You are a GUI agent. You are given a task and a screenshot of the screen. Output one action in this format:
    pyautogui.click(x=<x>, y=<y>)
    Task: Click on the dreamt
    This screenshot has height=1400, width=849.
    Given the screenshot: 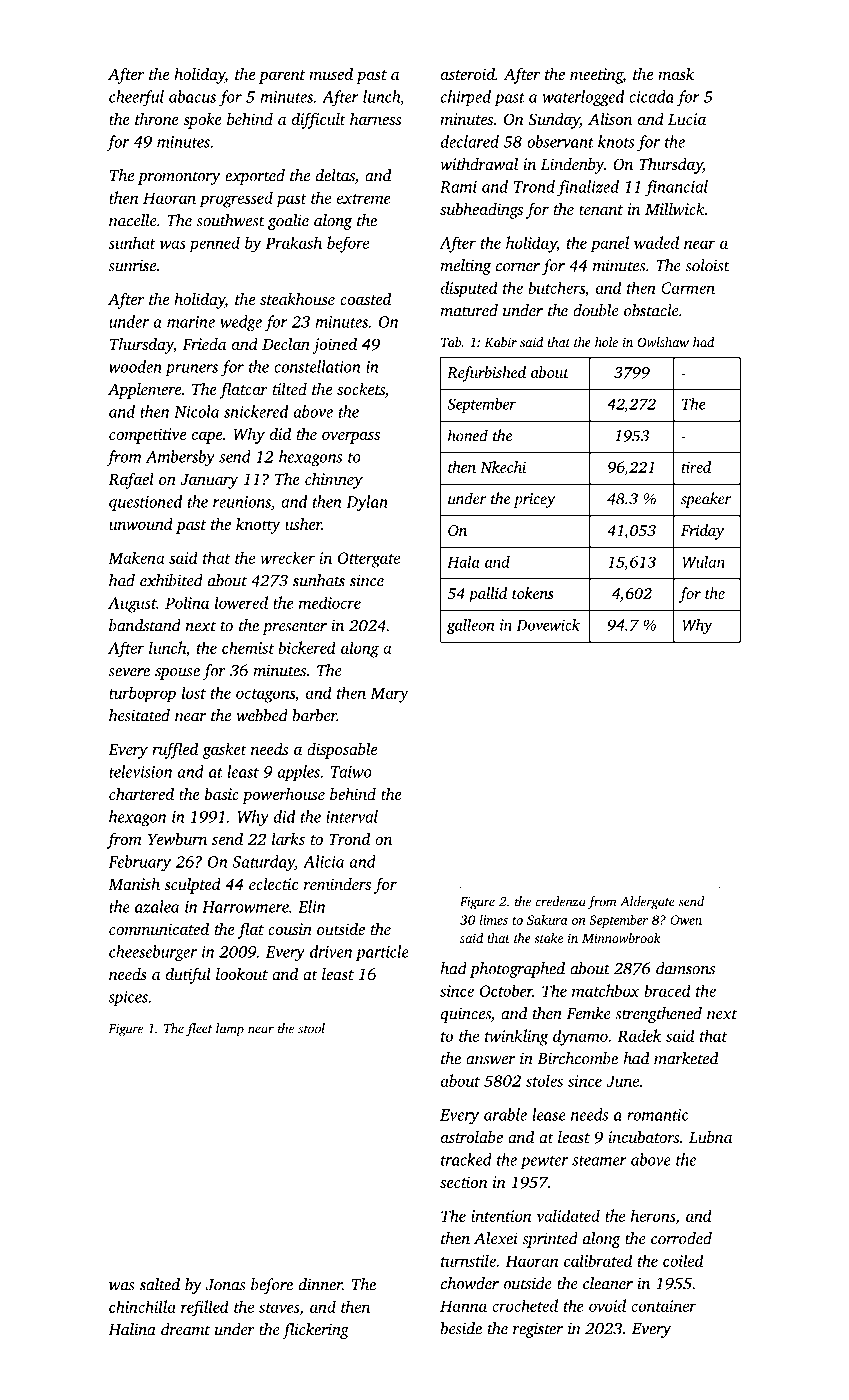 What is the action you would take?
    pyautogui.click(x=185, y=1329)
